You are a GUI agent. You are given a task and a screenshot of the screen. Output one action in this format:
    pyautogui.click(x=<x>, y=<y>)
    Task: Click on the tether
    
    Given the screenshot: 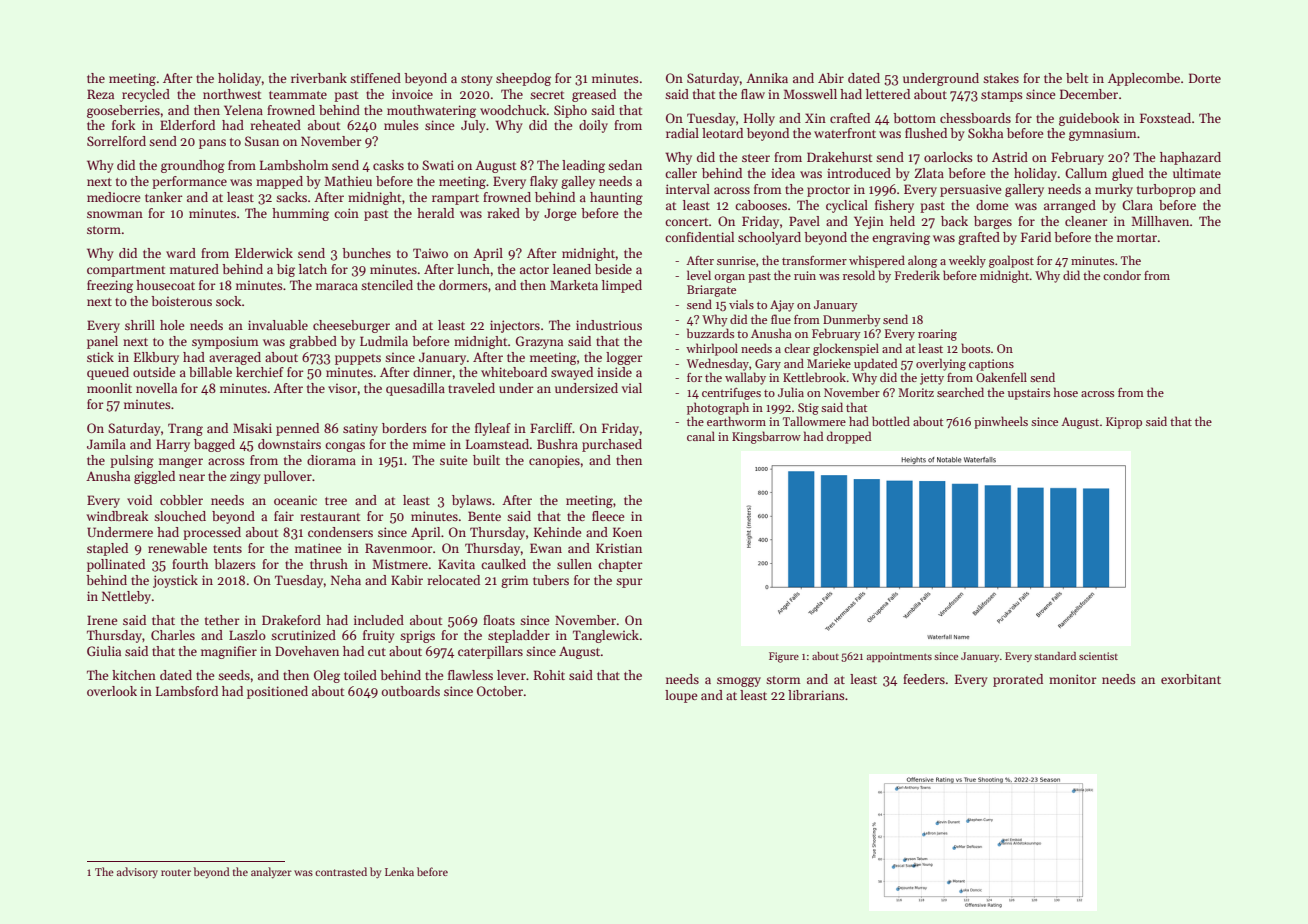 What is the action you would take?
    pyautogui.click(x=222, y=620)
